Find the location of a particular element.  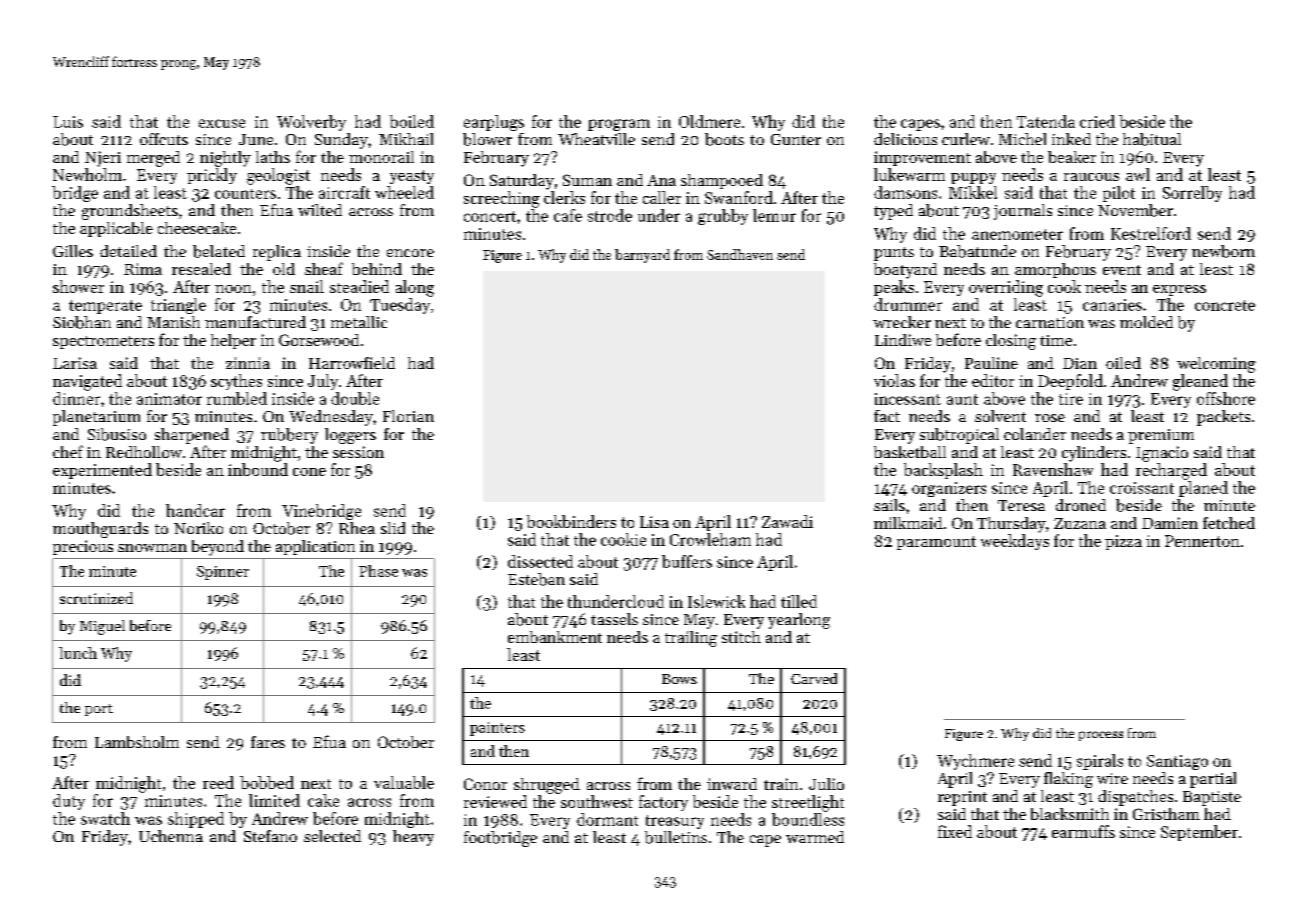

milkmaid is located at coordinates (908, 523).
